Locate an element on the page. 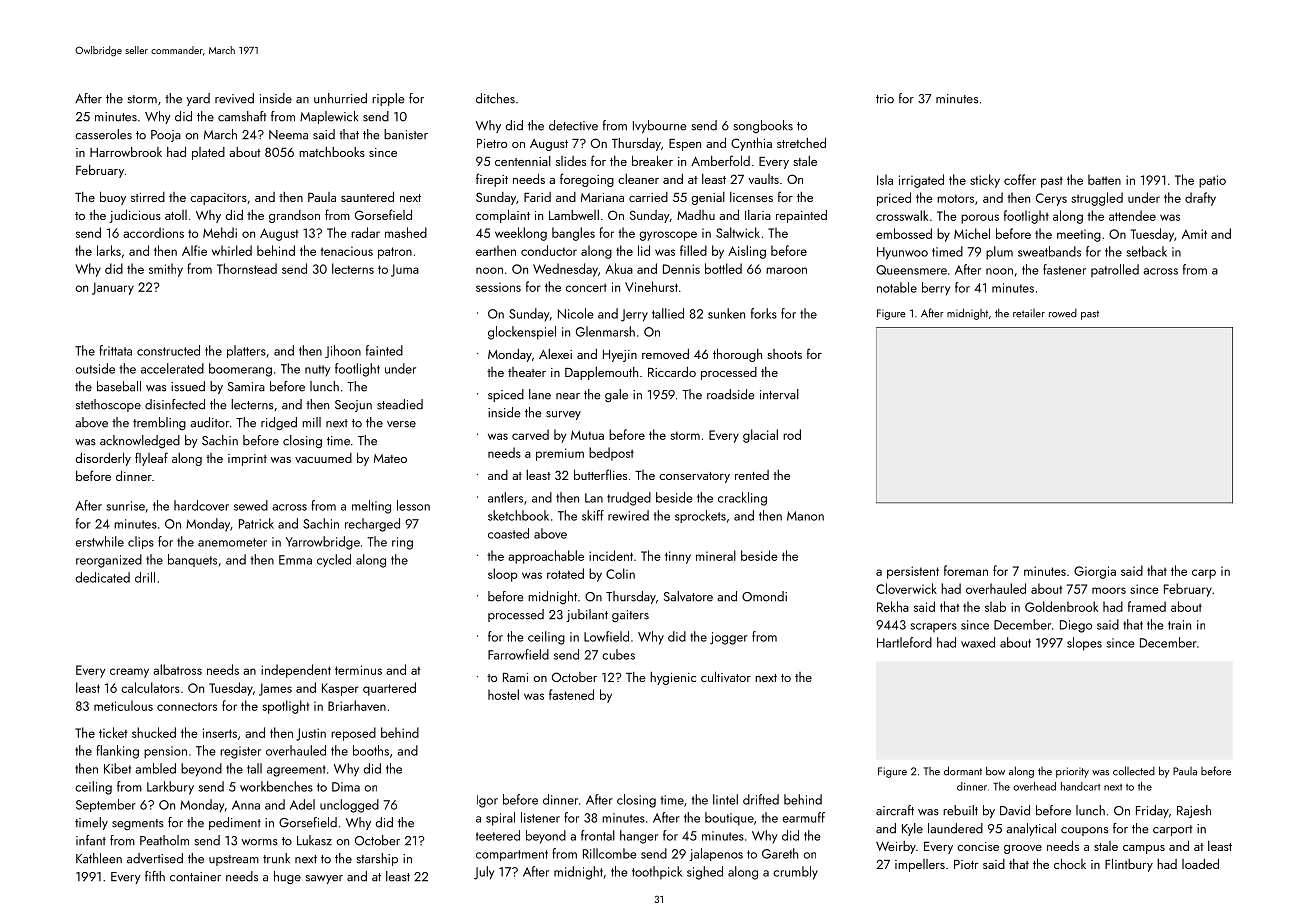 Image resolution: width=1308 pixels, height=924 pixels. rowed is located at coordinates (1063, 313).
